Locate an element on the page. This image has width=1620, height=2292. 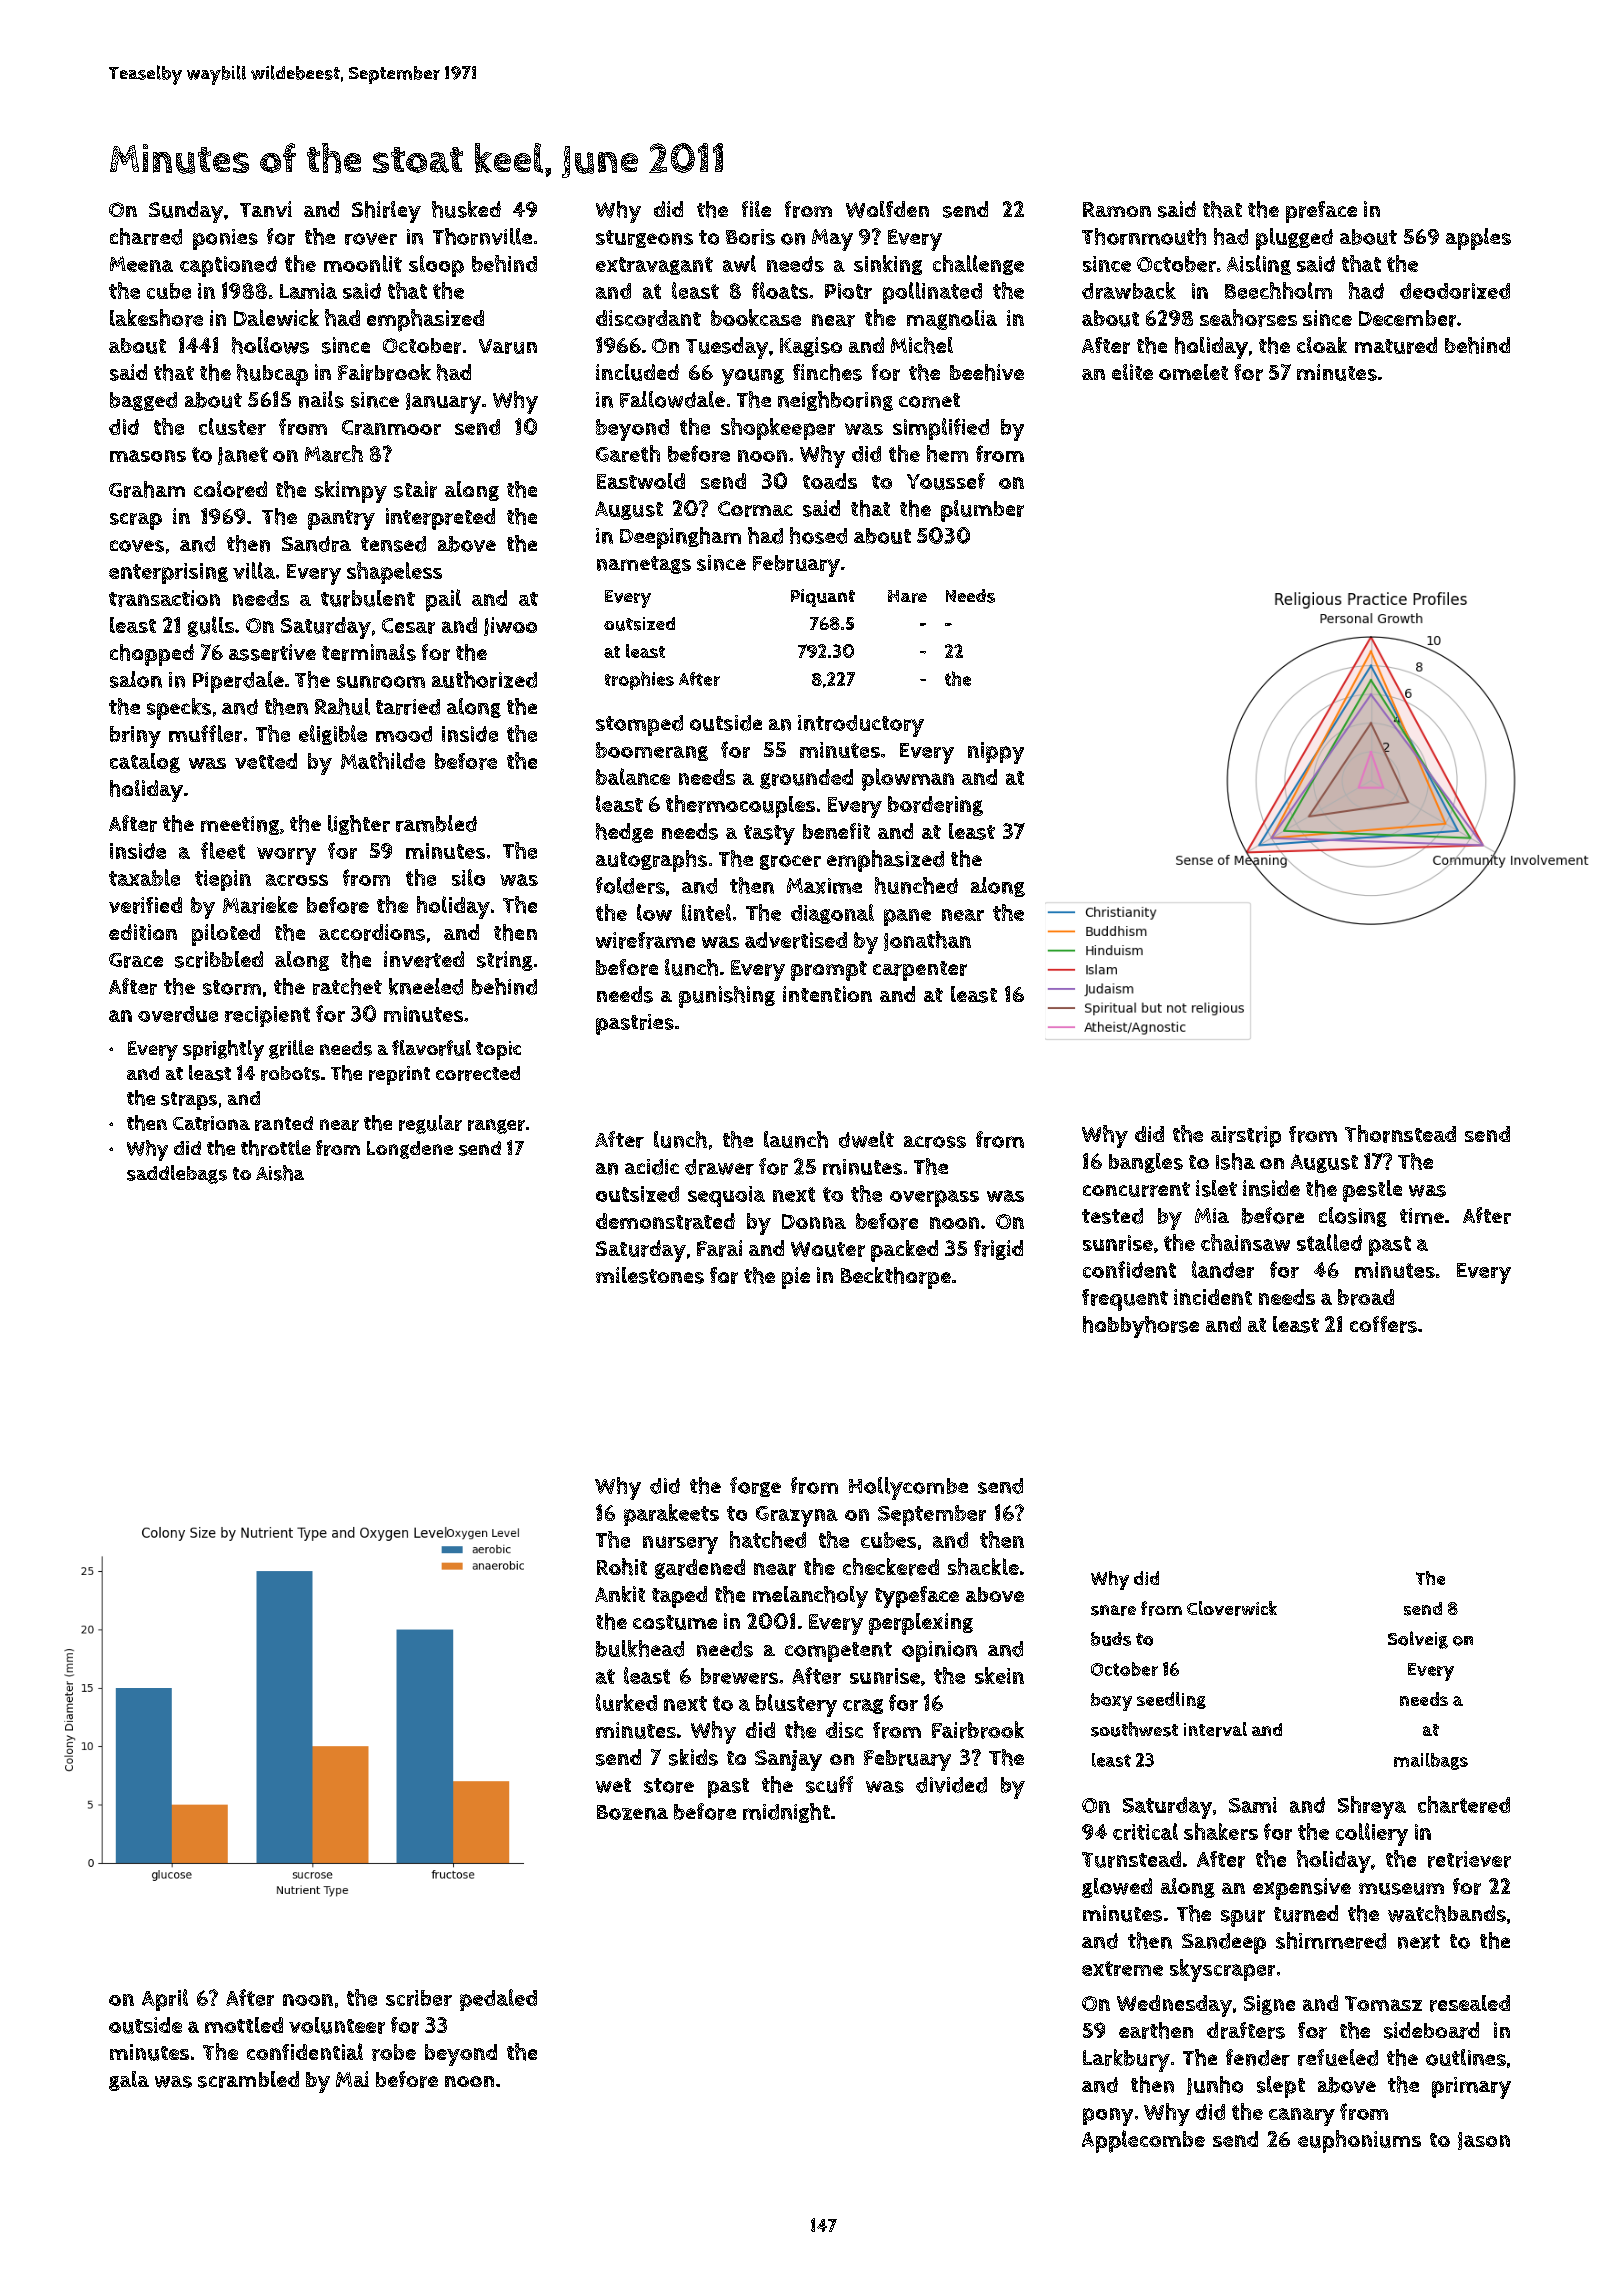
Hare is located at coordinates (907, 596).
